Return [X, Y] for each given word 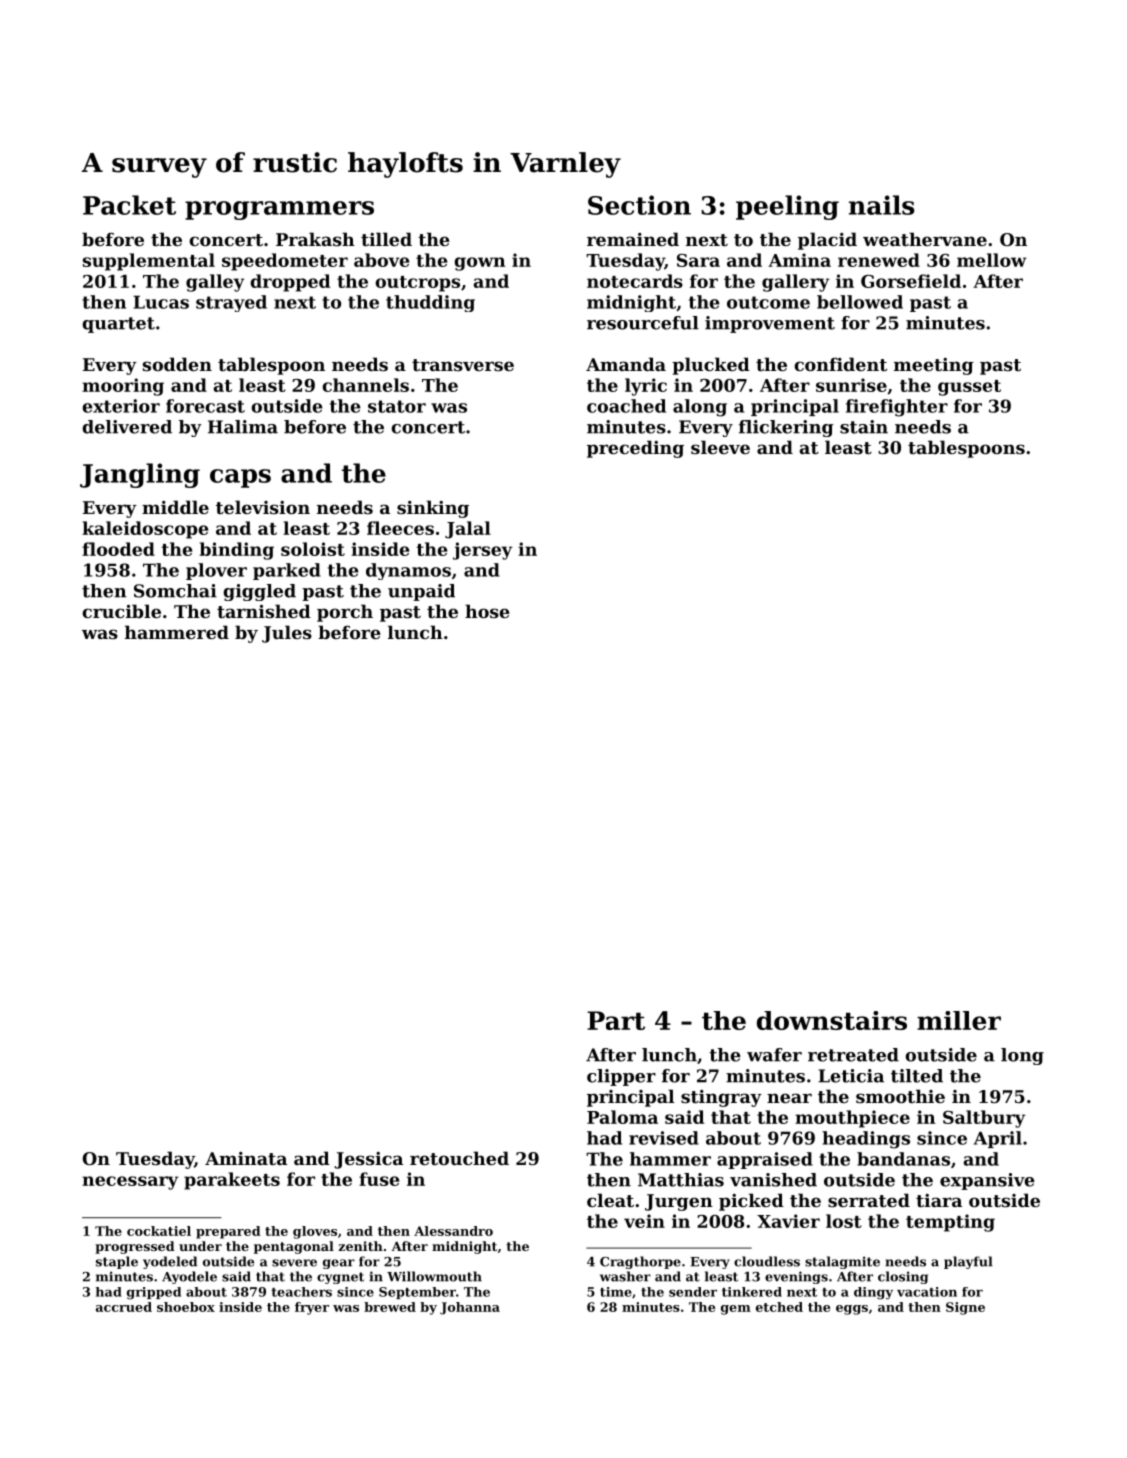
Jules [287, 634]
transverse [463, 365]
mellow [992, 260]
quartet [118, 325]
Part [616, 1020]
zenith [360, 1246]
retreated [853, 1055]
